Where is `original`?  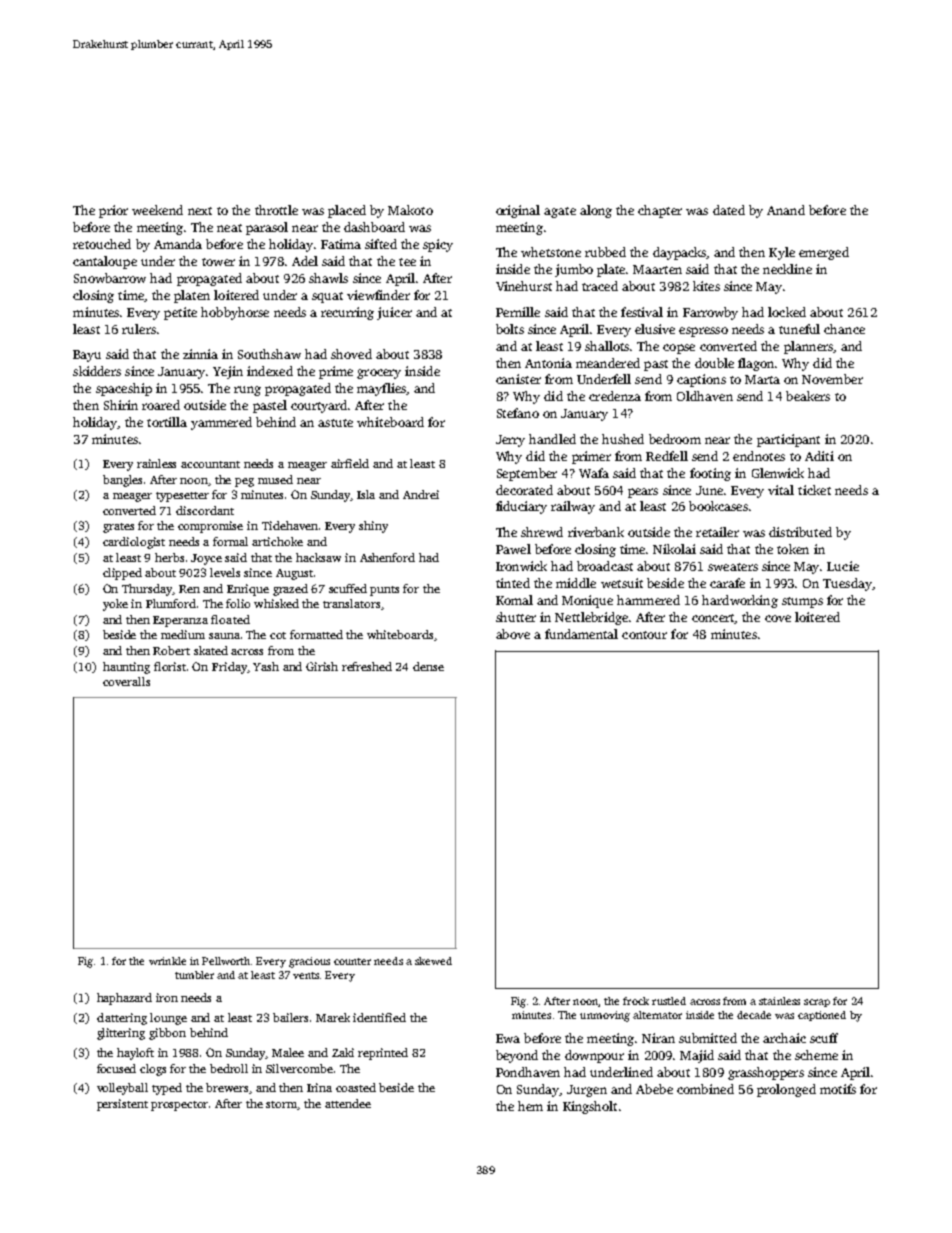
original is located at coordinates (518, 211).
